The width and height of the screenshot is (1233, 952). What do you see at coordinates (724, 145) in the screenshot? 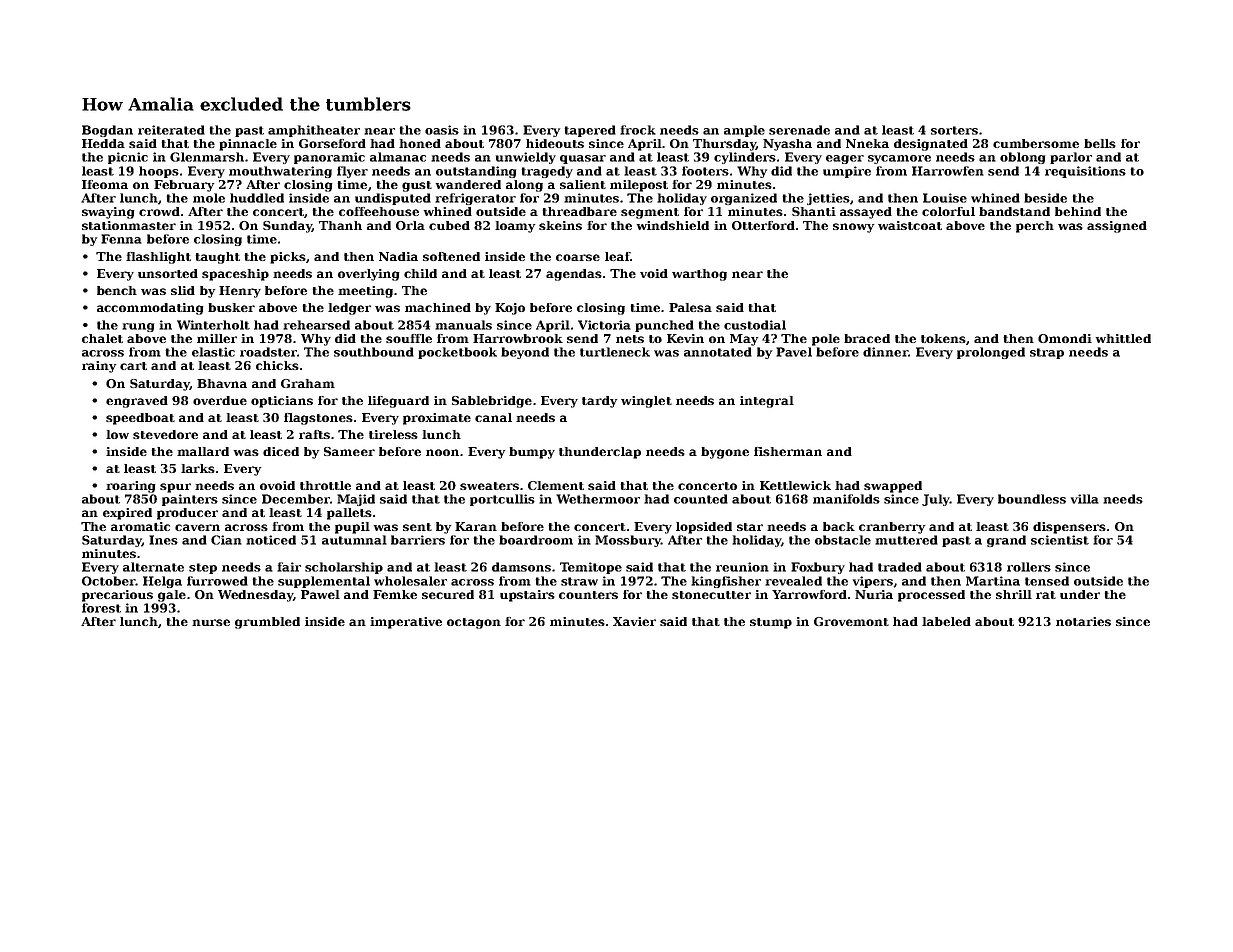
I see `Thursday` at bounding box center [724, 145].
